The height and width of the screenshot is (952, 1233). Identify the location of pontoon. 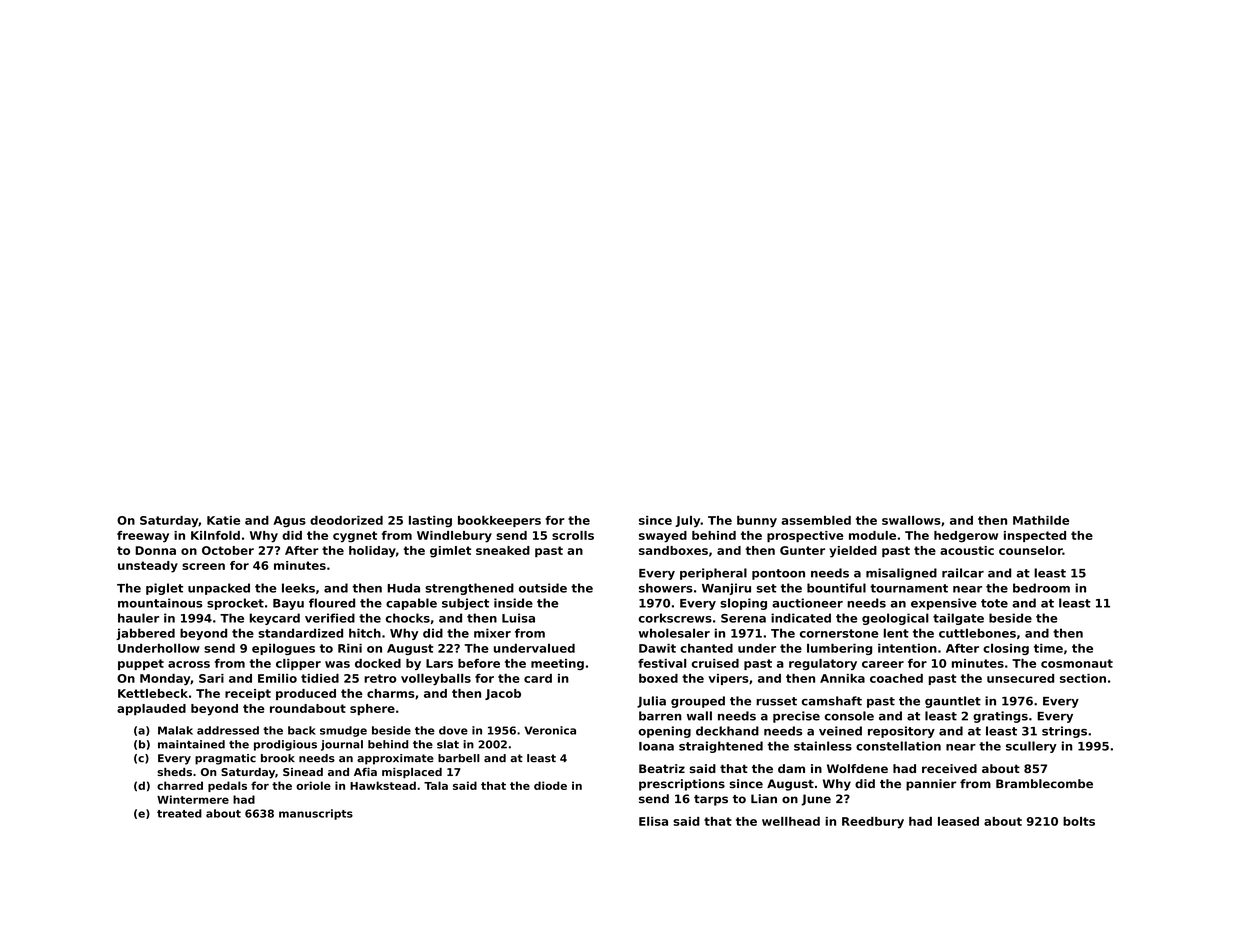
(778, 574).
